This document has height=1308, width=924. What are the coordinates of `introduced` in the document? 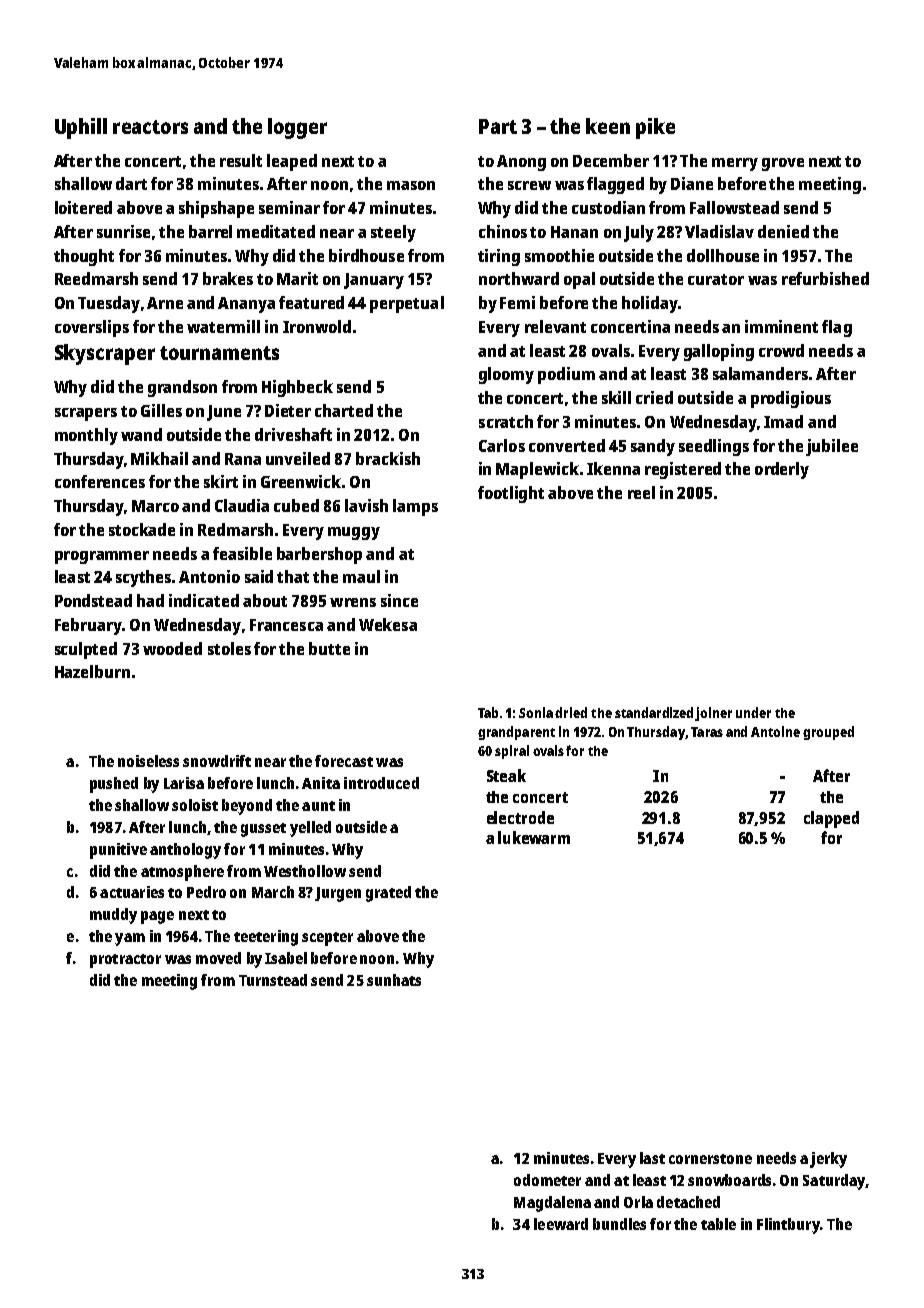 It's located at (381, 783).
